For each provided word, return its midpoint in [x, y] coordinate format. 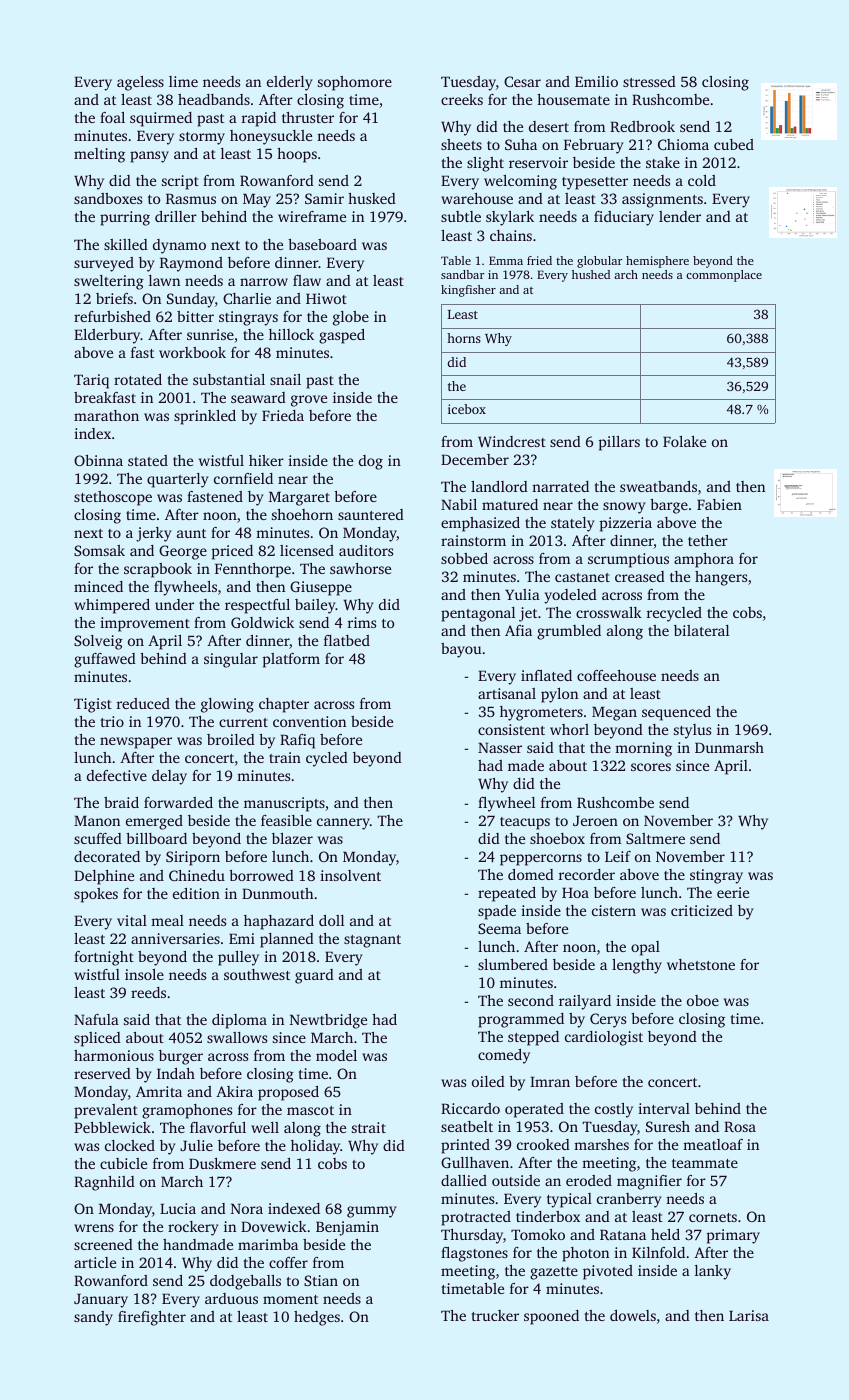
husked [372, 198]
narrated [560, 486]
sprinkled [205, 417]
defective [117, 775]
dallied [464, 1180]
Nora [247, 1208]
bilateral [701, 630]
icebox [467, 409]
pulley [238, 958]
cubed [734, 144]
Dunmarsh [729, 747]
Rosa [740, 1126]
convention [309, 721]
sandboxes [108, 198]
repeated [507, 894]
